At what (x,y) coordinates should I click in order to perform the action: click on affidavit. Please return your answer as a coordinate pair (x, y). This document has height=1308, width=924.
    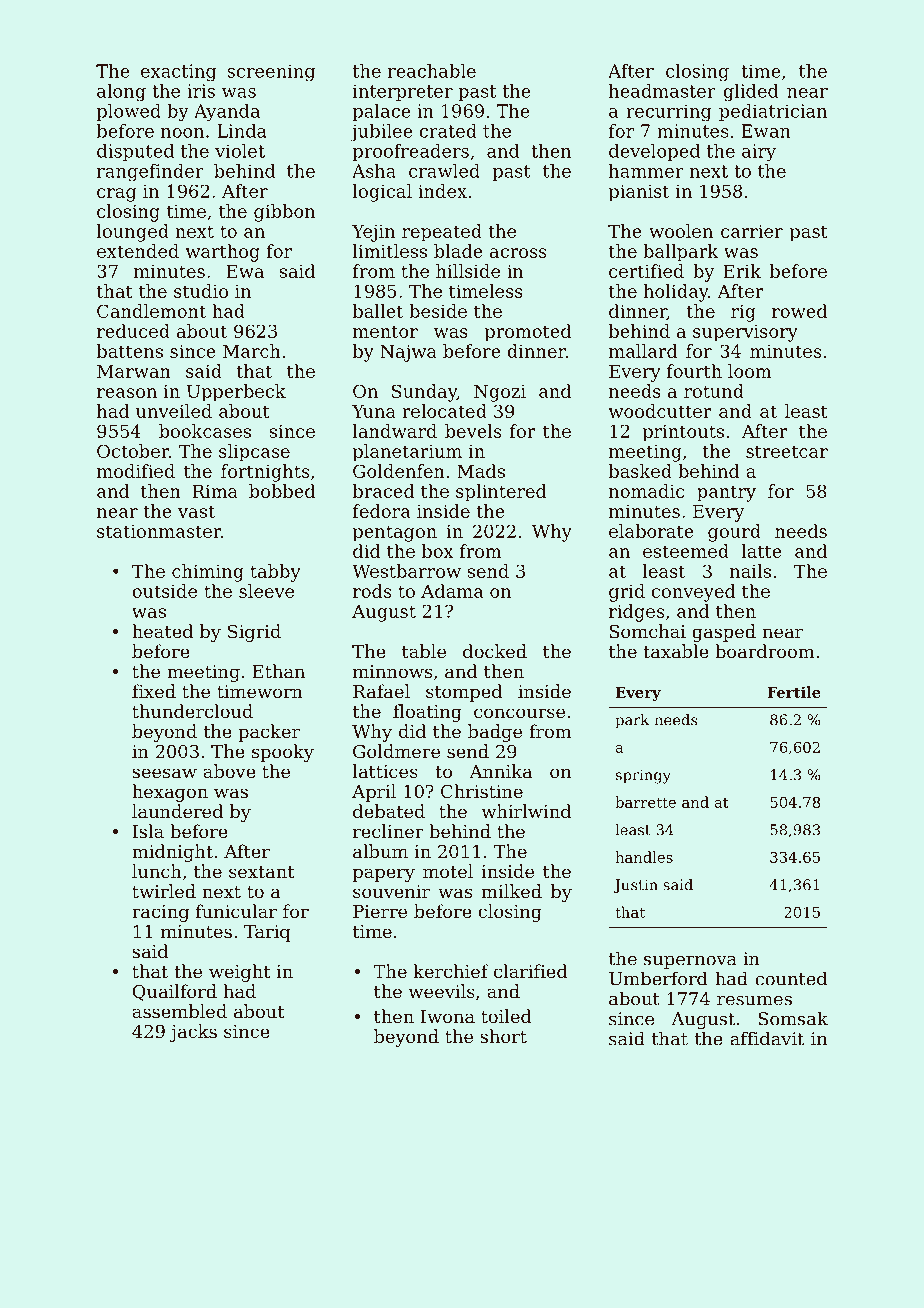
    Looking at the image, I should click on (767, 1038).
